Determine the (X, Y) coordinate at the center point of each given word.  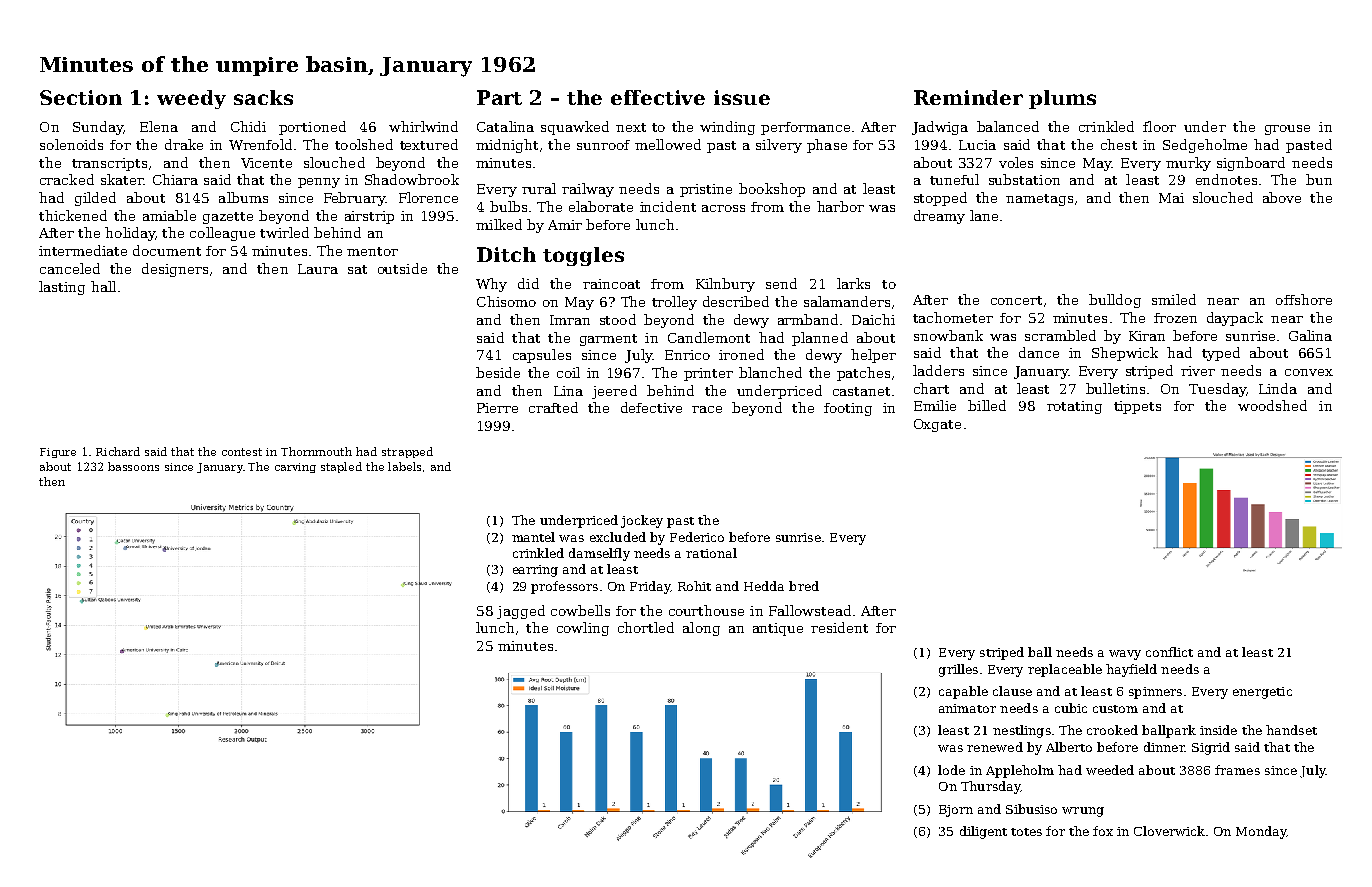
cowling (583, 629)
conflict (1169, 652)
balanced (1008, 126)
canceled (70, 268)
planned (820, 339)
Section (81, 97)
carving (295, 468)
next (631, 127)
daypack (1235, 319)
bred (804, 586)
